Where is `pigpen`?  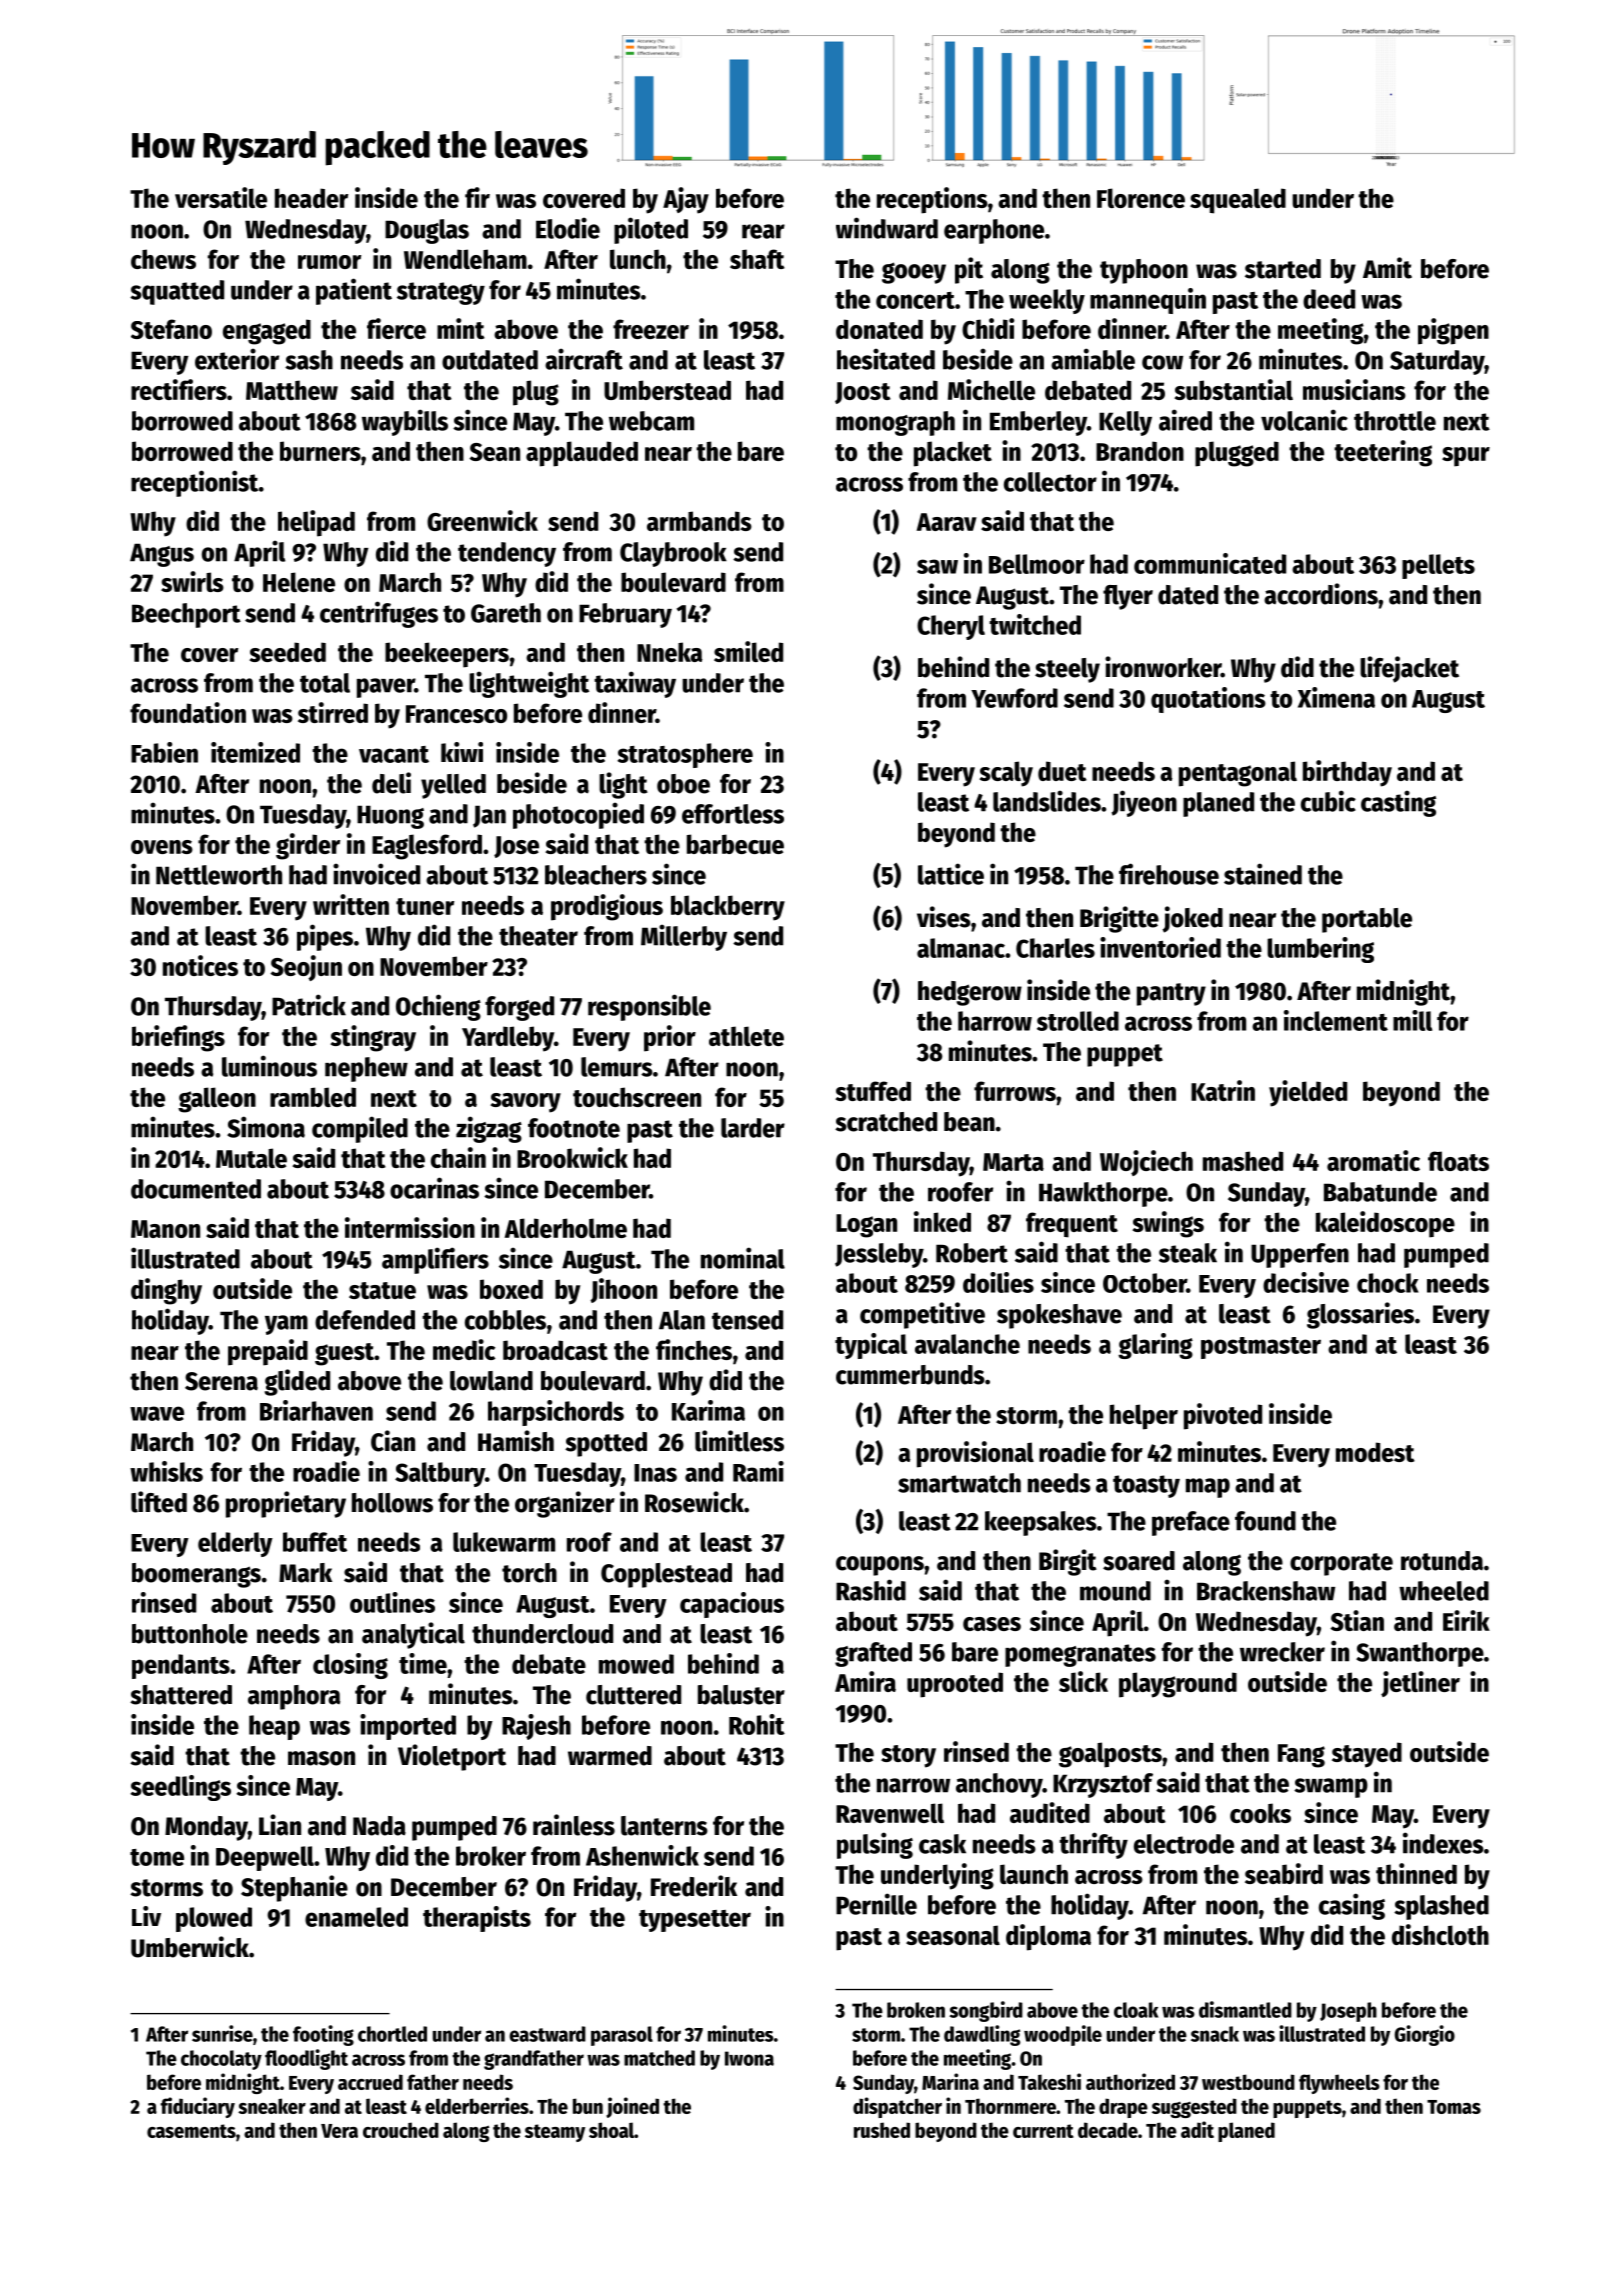
pigpen is located at coordinates (1453, 331).
